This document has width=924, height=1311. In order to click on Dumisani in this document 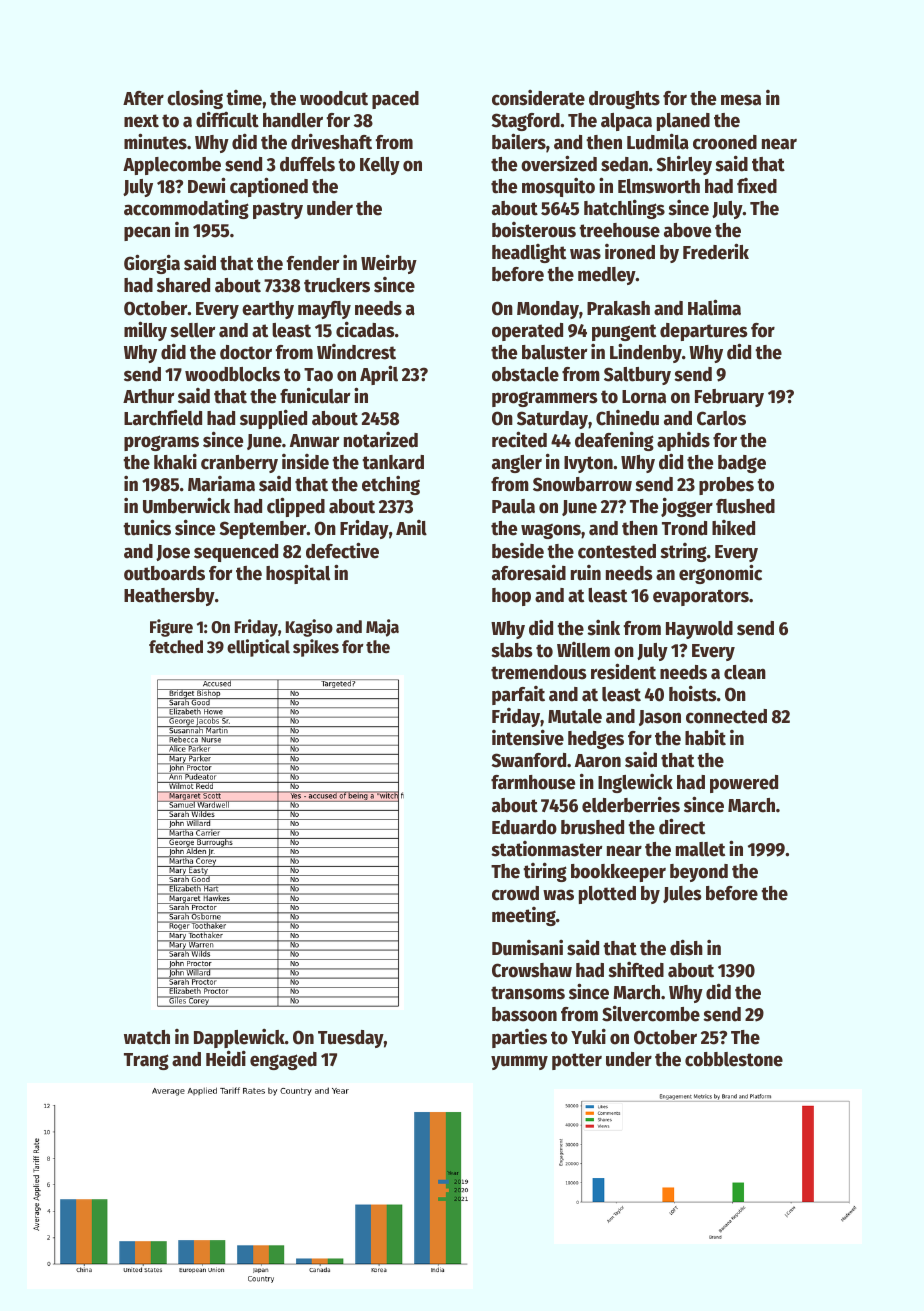, I will do `click(527, 947)`.
